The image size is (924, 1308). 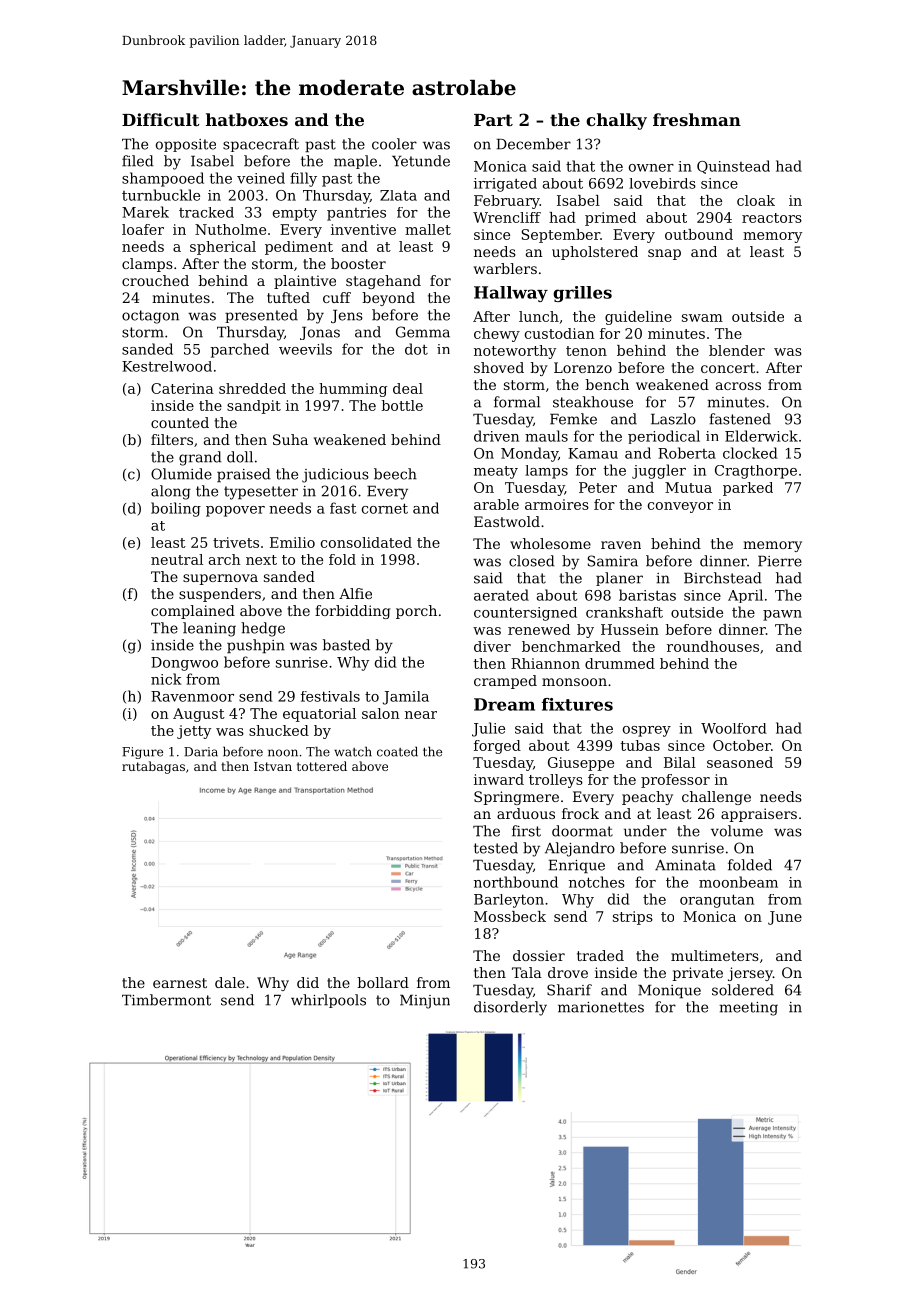 What do you see at coordinates (733, 167) in the page?
I see `Quinstead` at bounding box center [733, 167].
